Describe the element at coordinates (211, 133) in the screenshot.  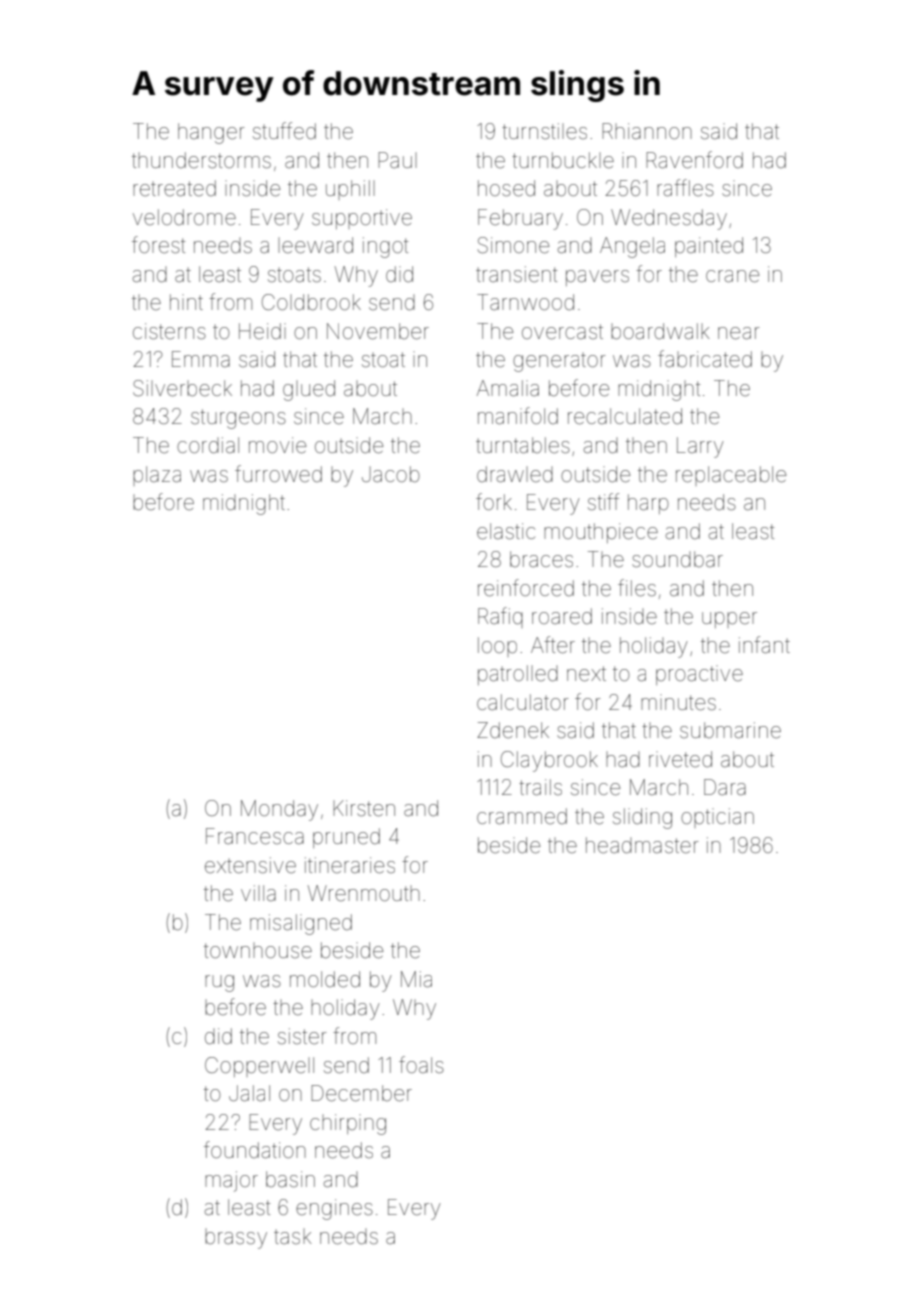
I see `hanger` at that location.
